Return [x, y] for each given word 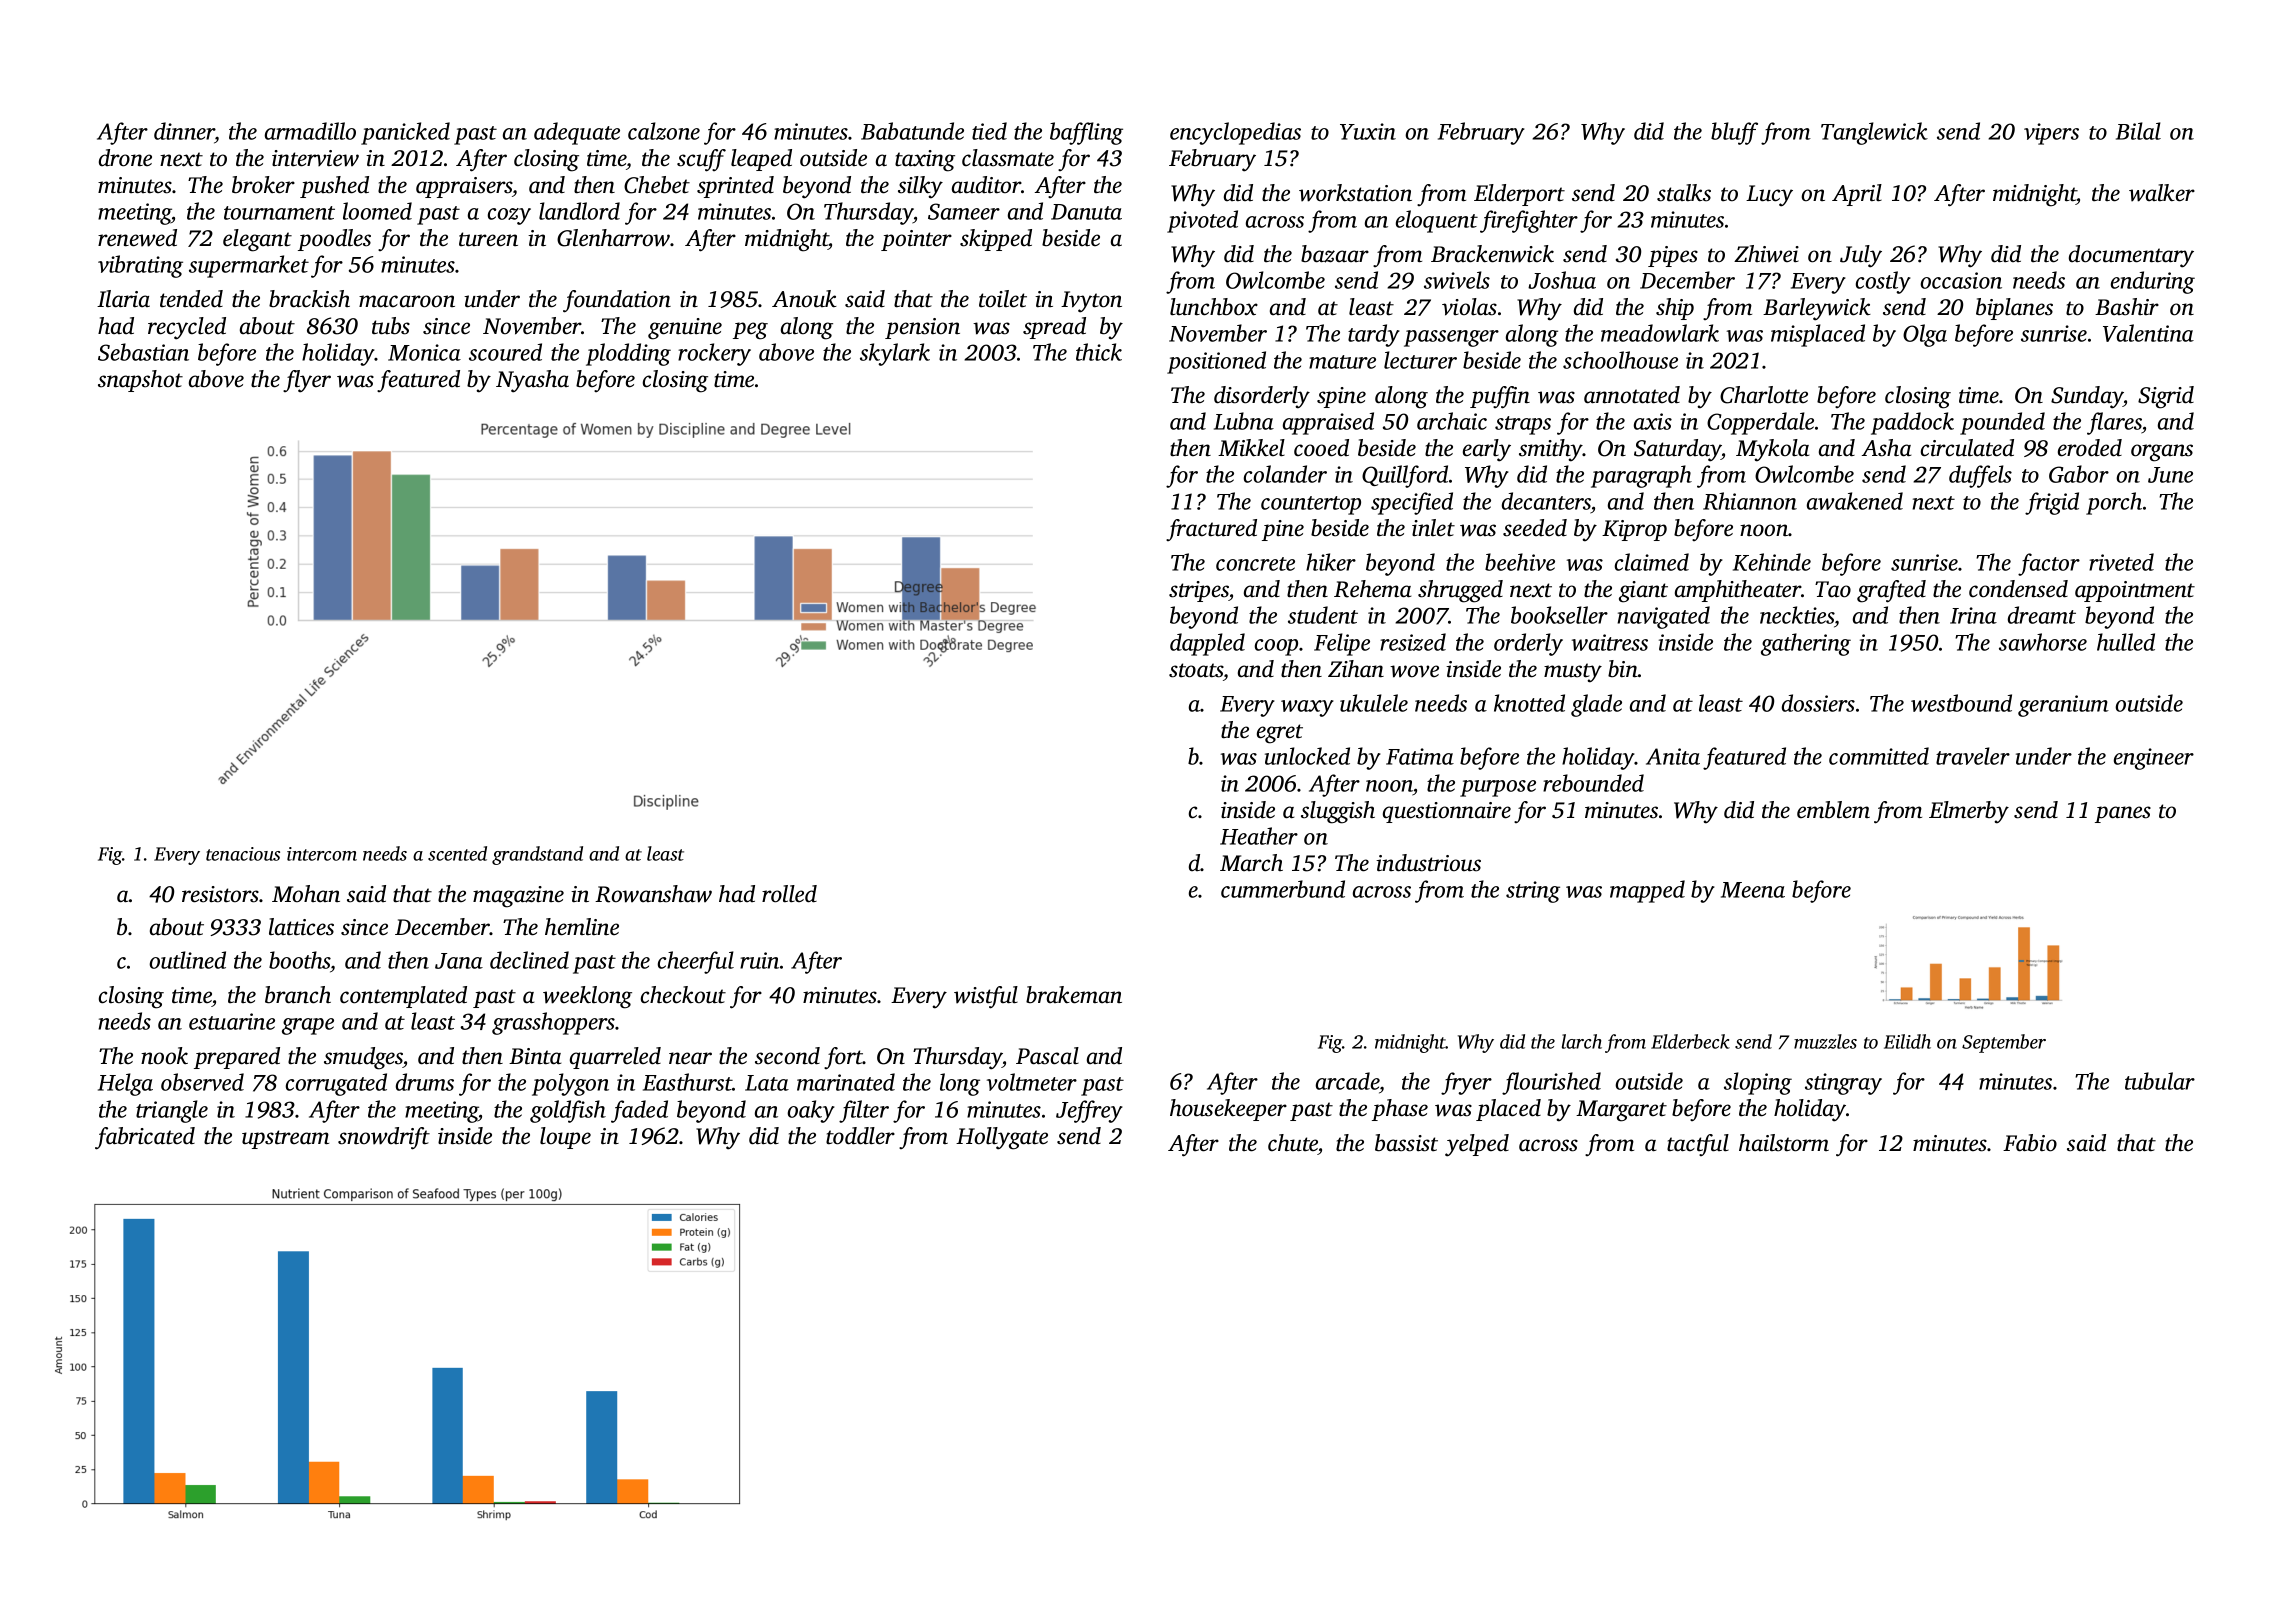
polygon [570, 1084]
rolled [789, 894]
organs [2162, 453]
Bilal [2138, 131]
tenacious [243, 854]
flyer [307, 381]
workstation [1355, 193]
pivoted [1202, 221]
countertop [1311, 505]
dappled [1207, 644]
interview [315, 158]
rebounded [1593, 783]
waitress [1610, 642]
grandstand [537, 855]
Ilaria [123, 299]
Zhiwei [1766, 254]
